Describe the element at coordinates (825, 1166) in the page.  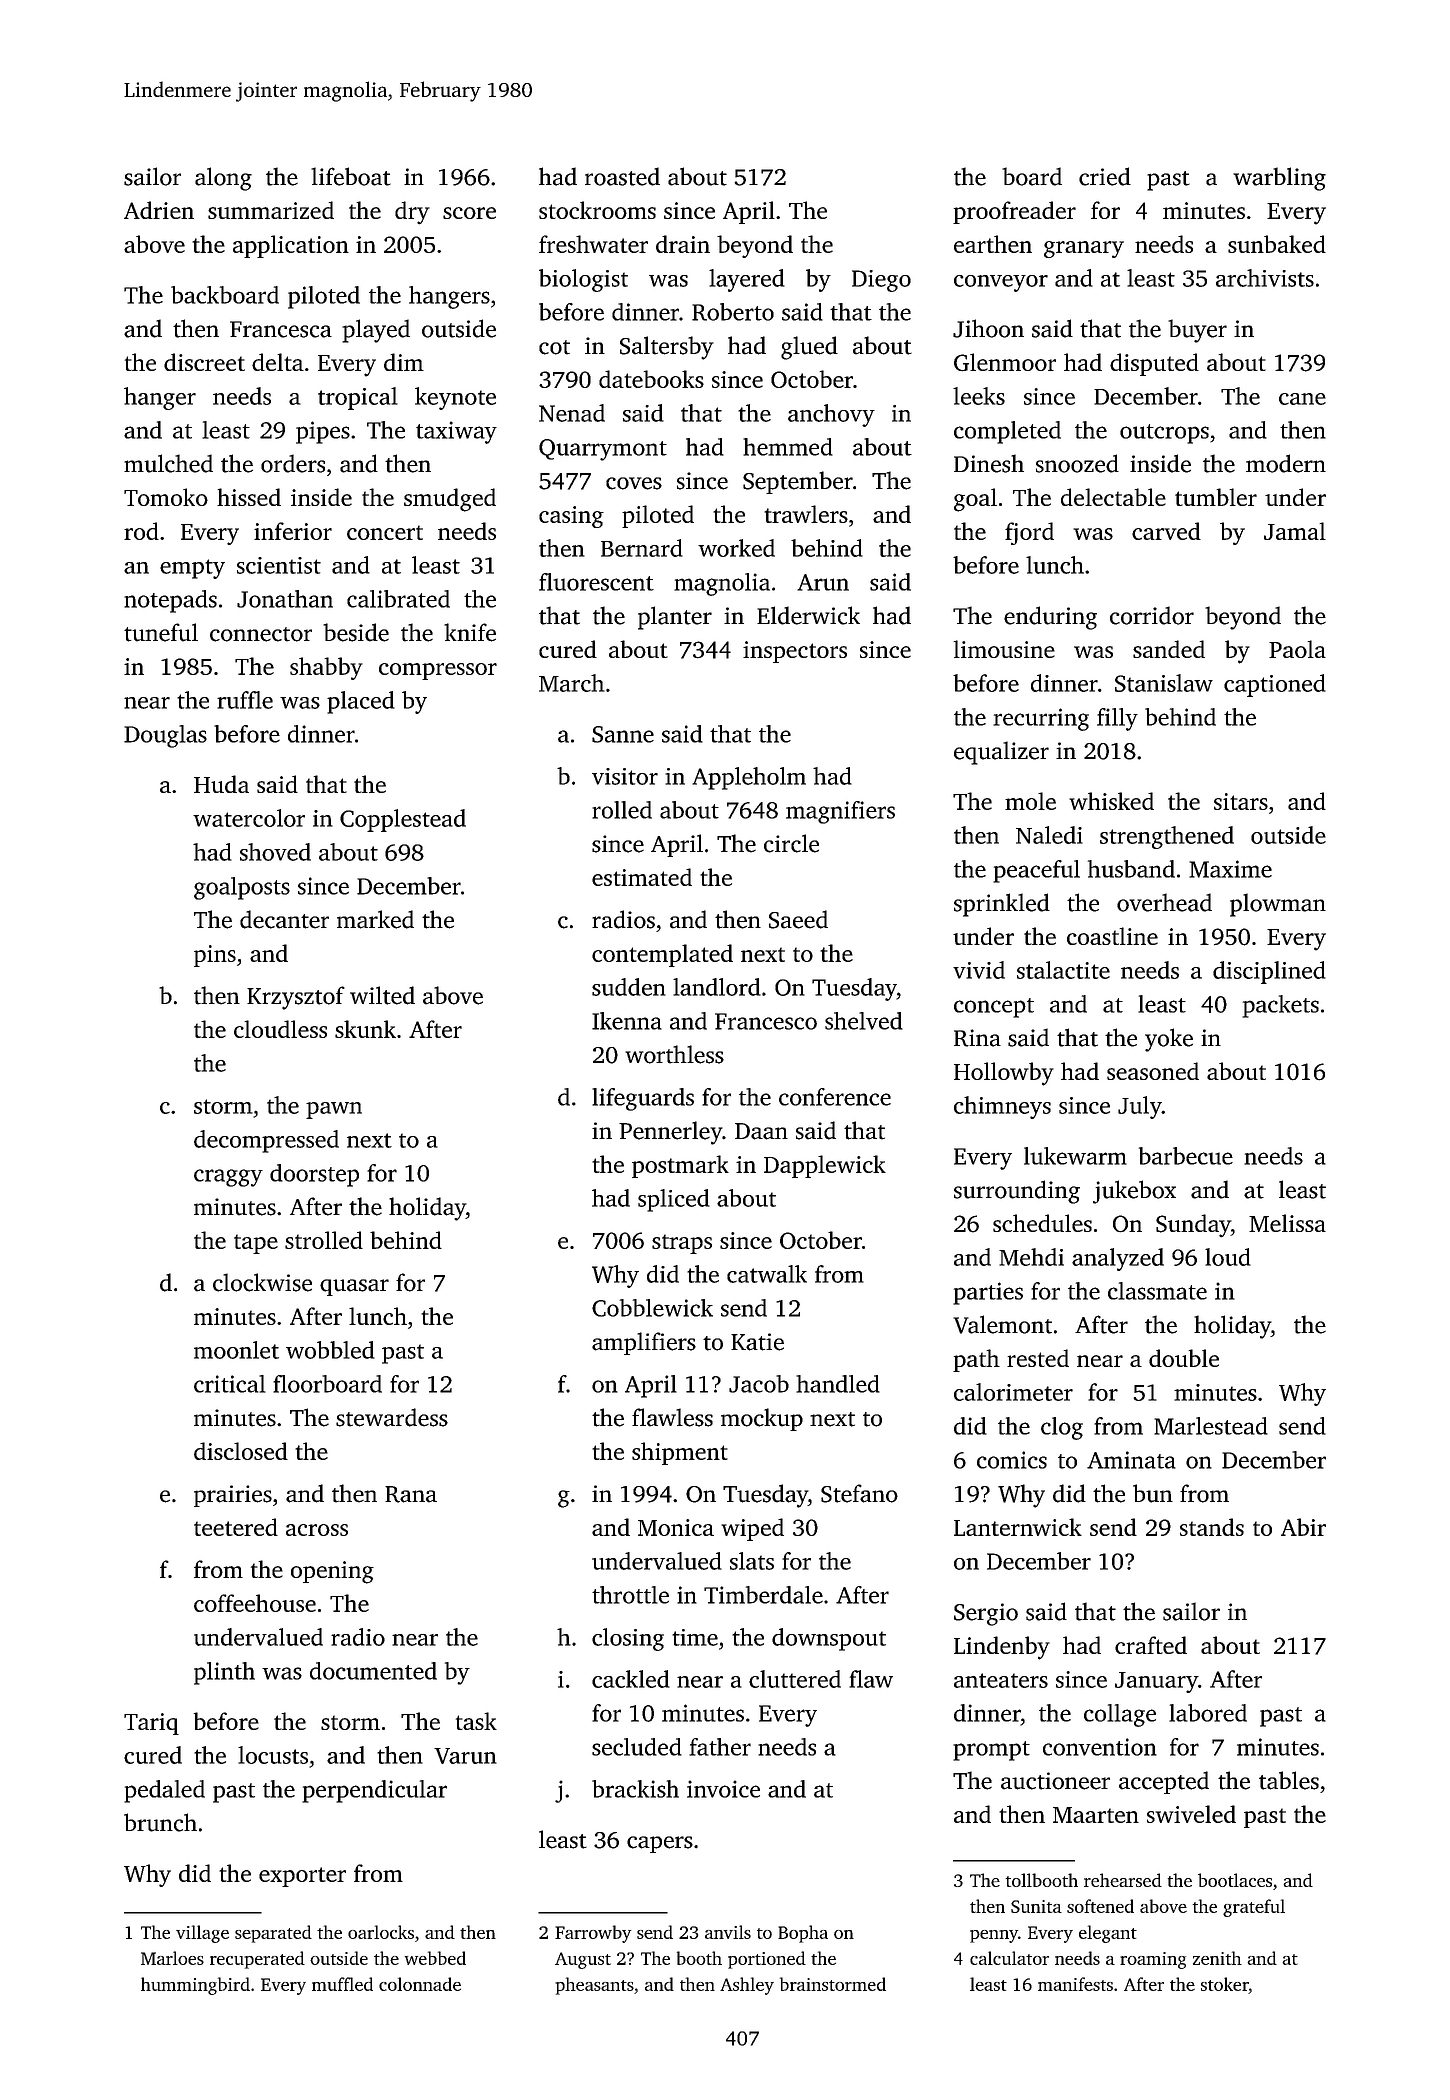
I see `Dapplewick` at that location.
